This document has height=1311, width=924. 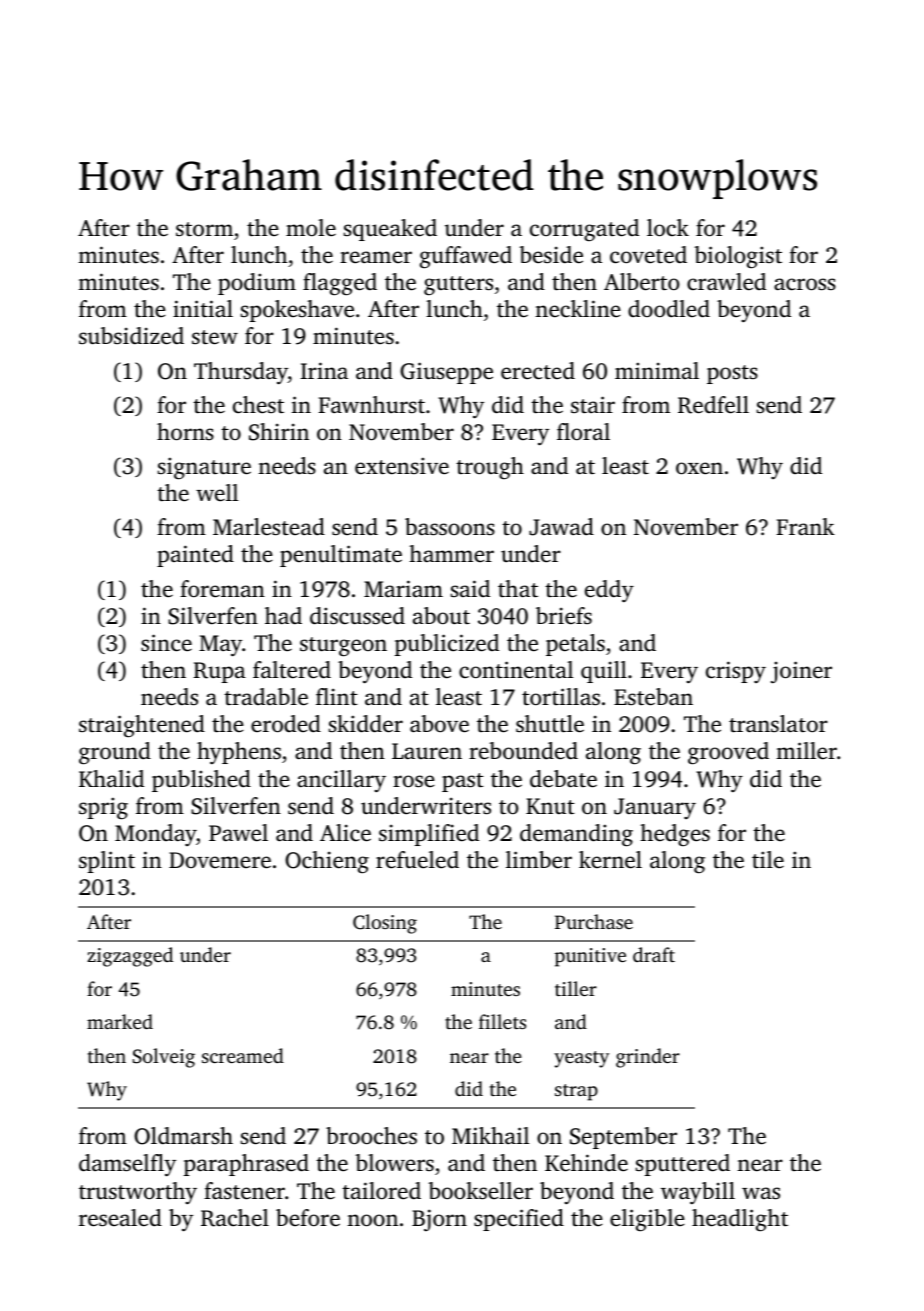 What do you see at coordinates (311, 228) in the document?
I see `mole` at bounding box center [311, 228].
